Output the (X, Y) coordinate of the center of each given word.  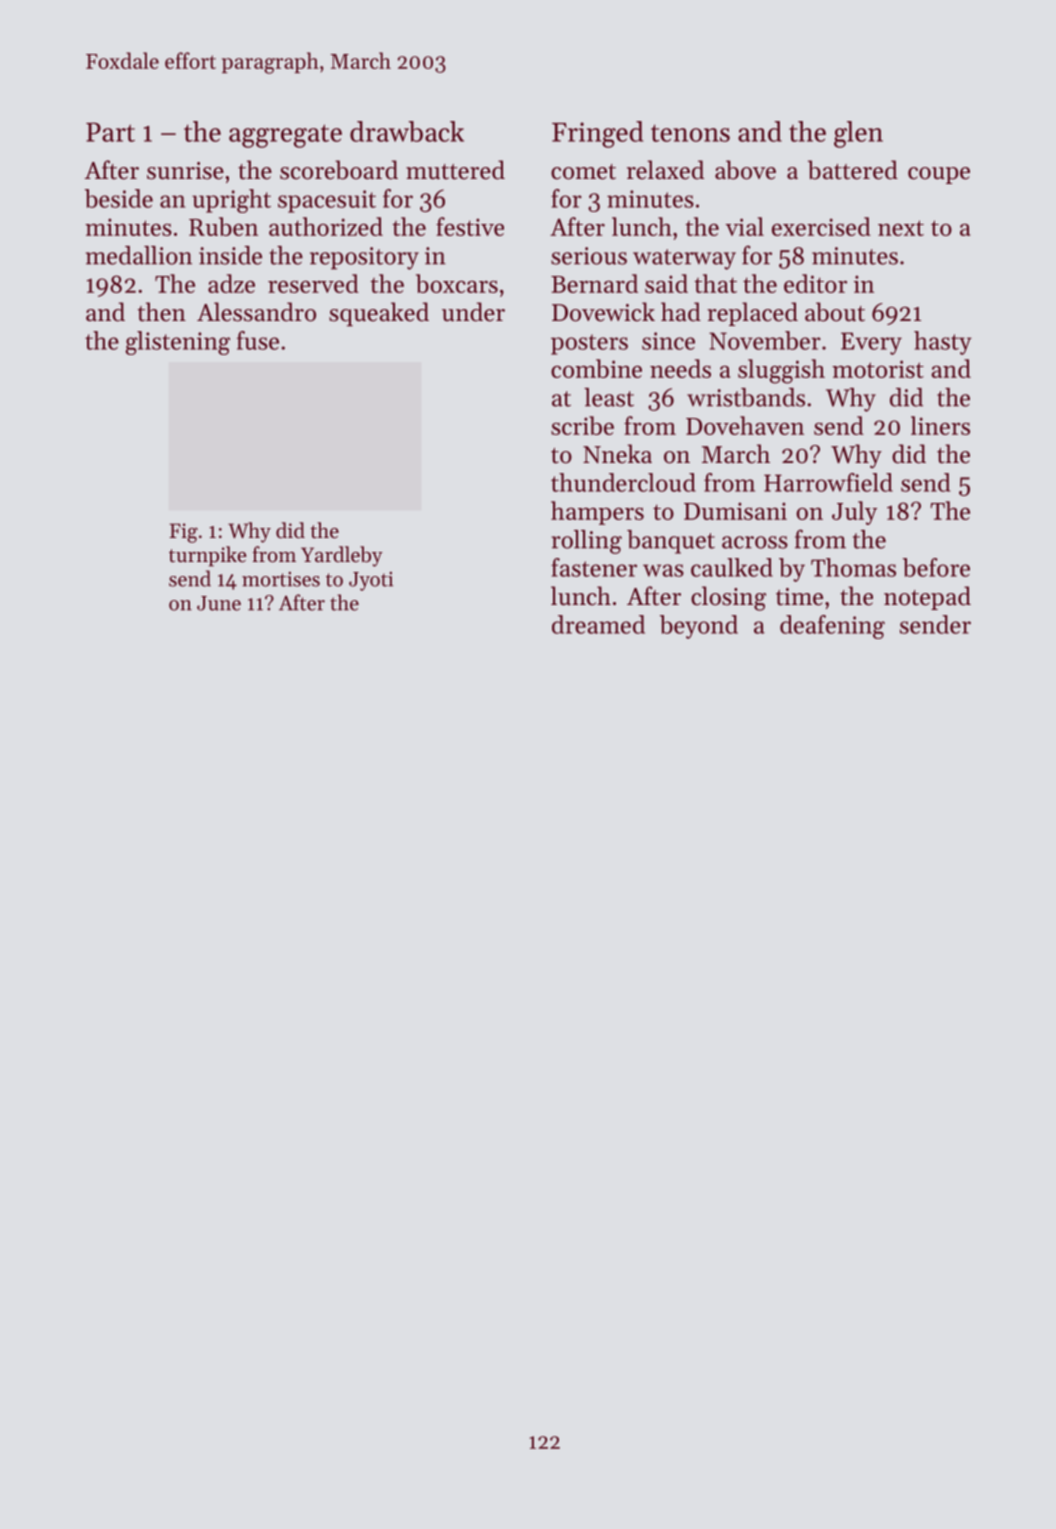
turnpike (208, 556)
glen (858, 134)
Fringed (597, 134)
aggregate (285, 136)
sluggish (781, 371)
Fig (183, 533)
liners (940, 425)
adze (231, 283)
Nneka (617, 454)
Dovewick (603, 312)
